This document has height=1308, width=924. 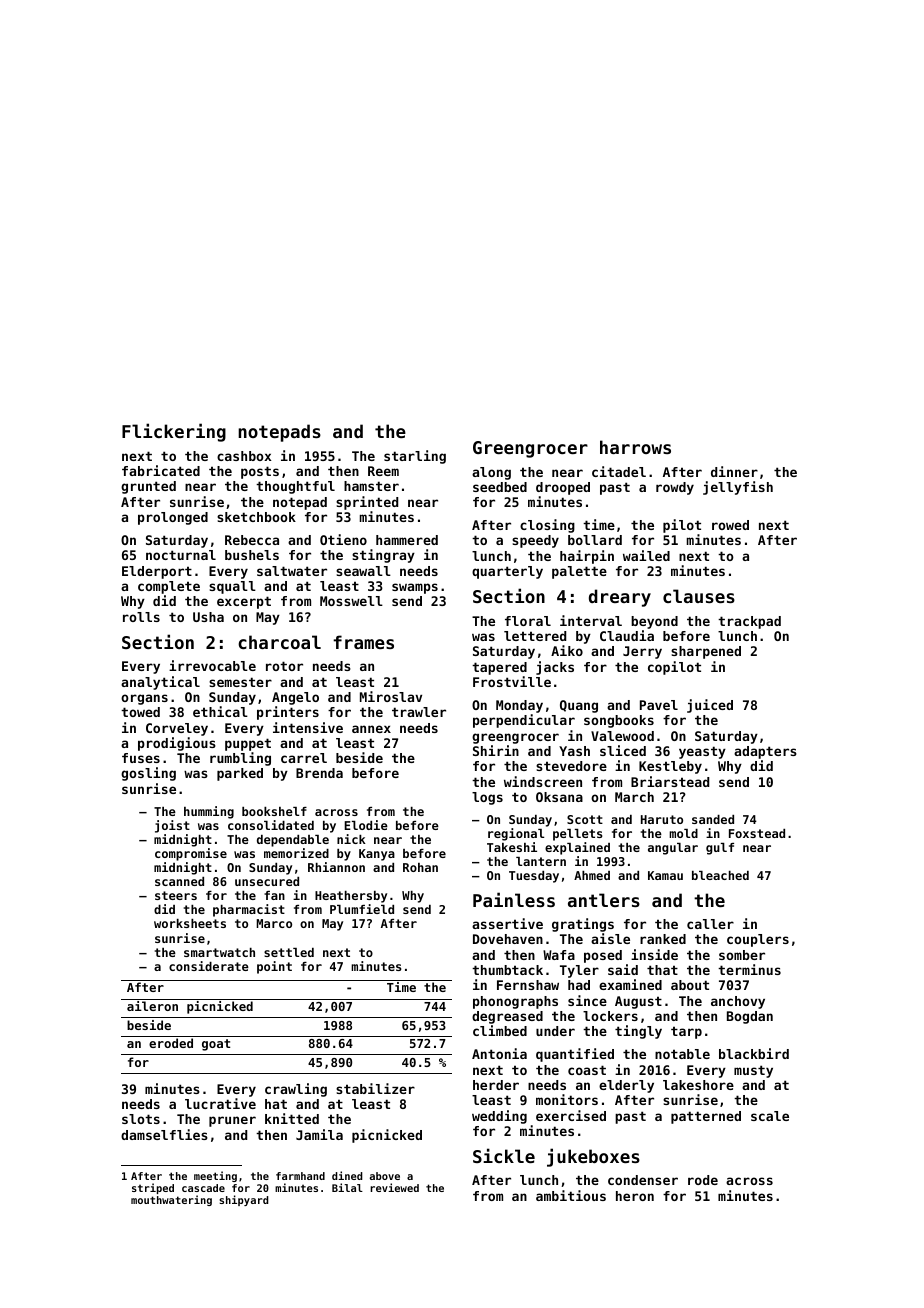 What do you see at coordinates (415, 457) in the document?
I see `starling` at bounding box center [415, 457].
